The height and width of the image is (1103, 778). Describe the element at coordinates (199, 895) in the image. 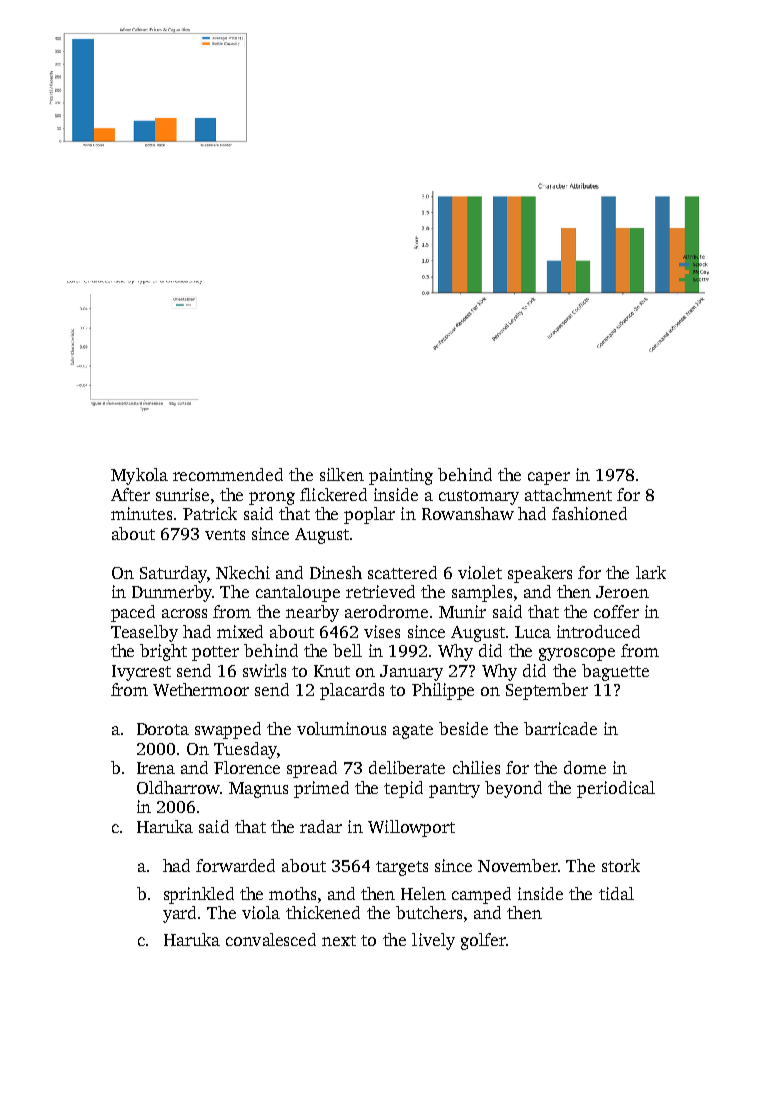

I see `sprinkled` at that location.
